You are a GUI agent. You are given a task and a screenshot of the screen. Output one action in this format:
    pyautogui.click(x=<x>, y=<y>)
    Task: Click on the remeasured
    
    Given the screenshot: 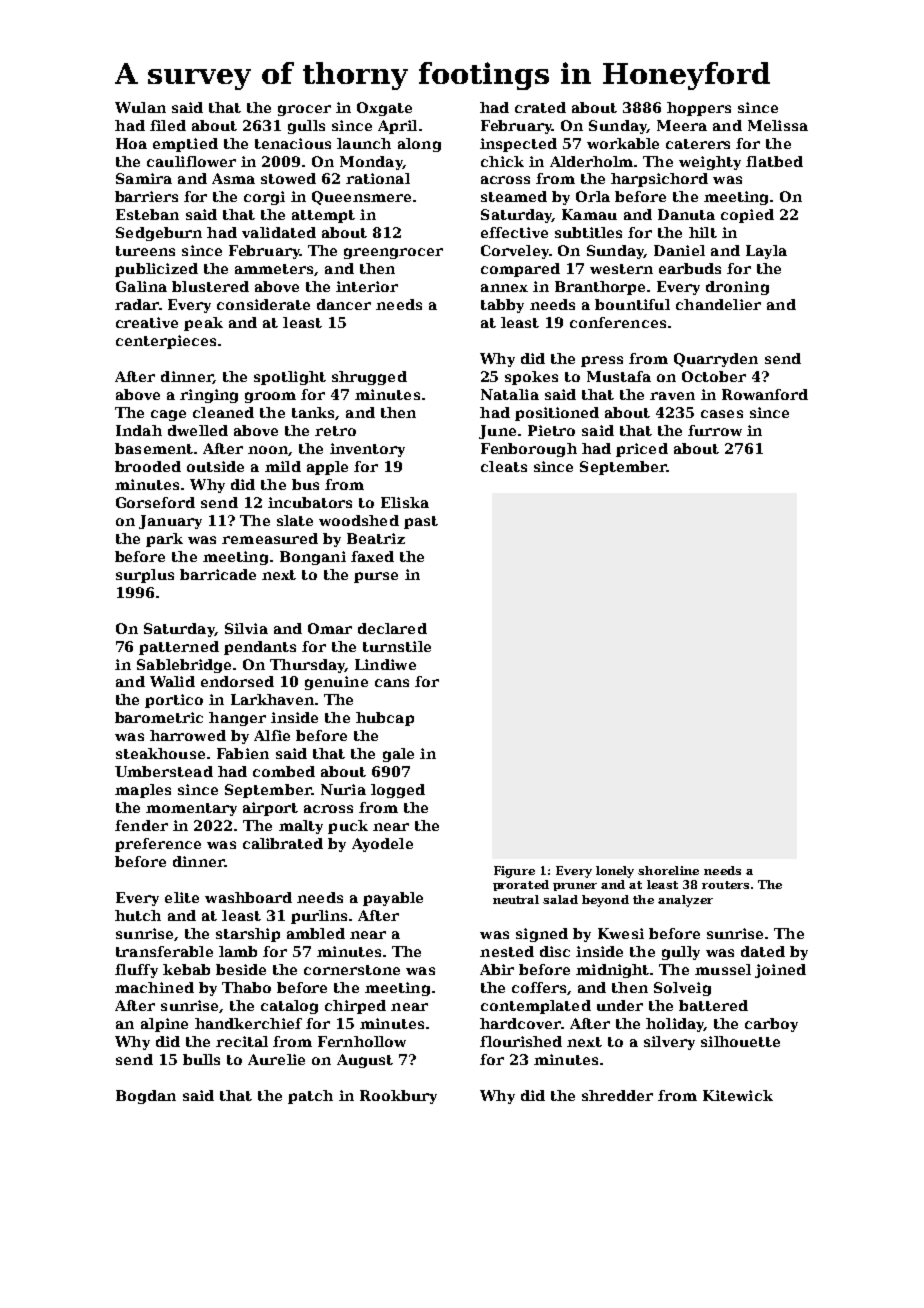 What is the action you would take?
    pyautogui.click(x=270, y=538)
